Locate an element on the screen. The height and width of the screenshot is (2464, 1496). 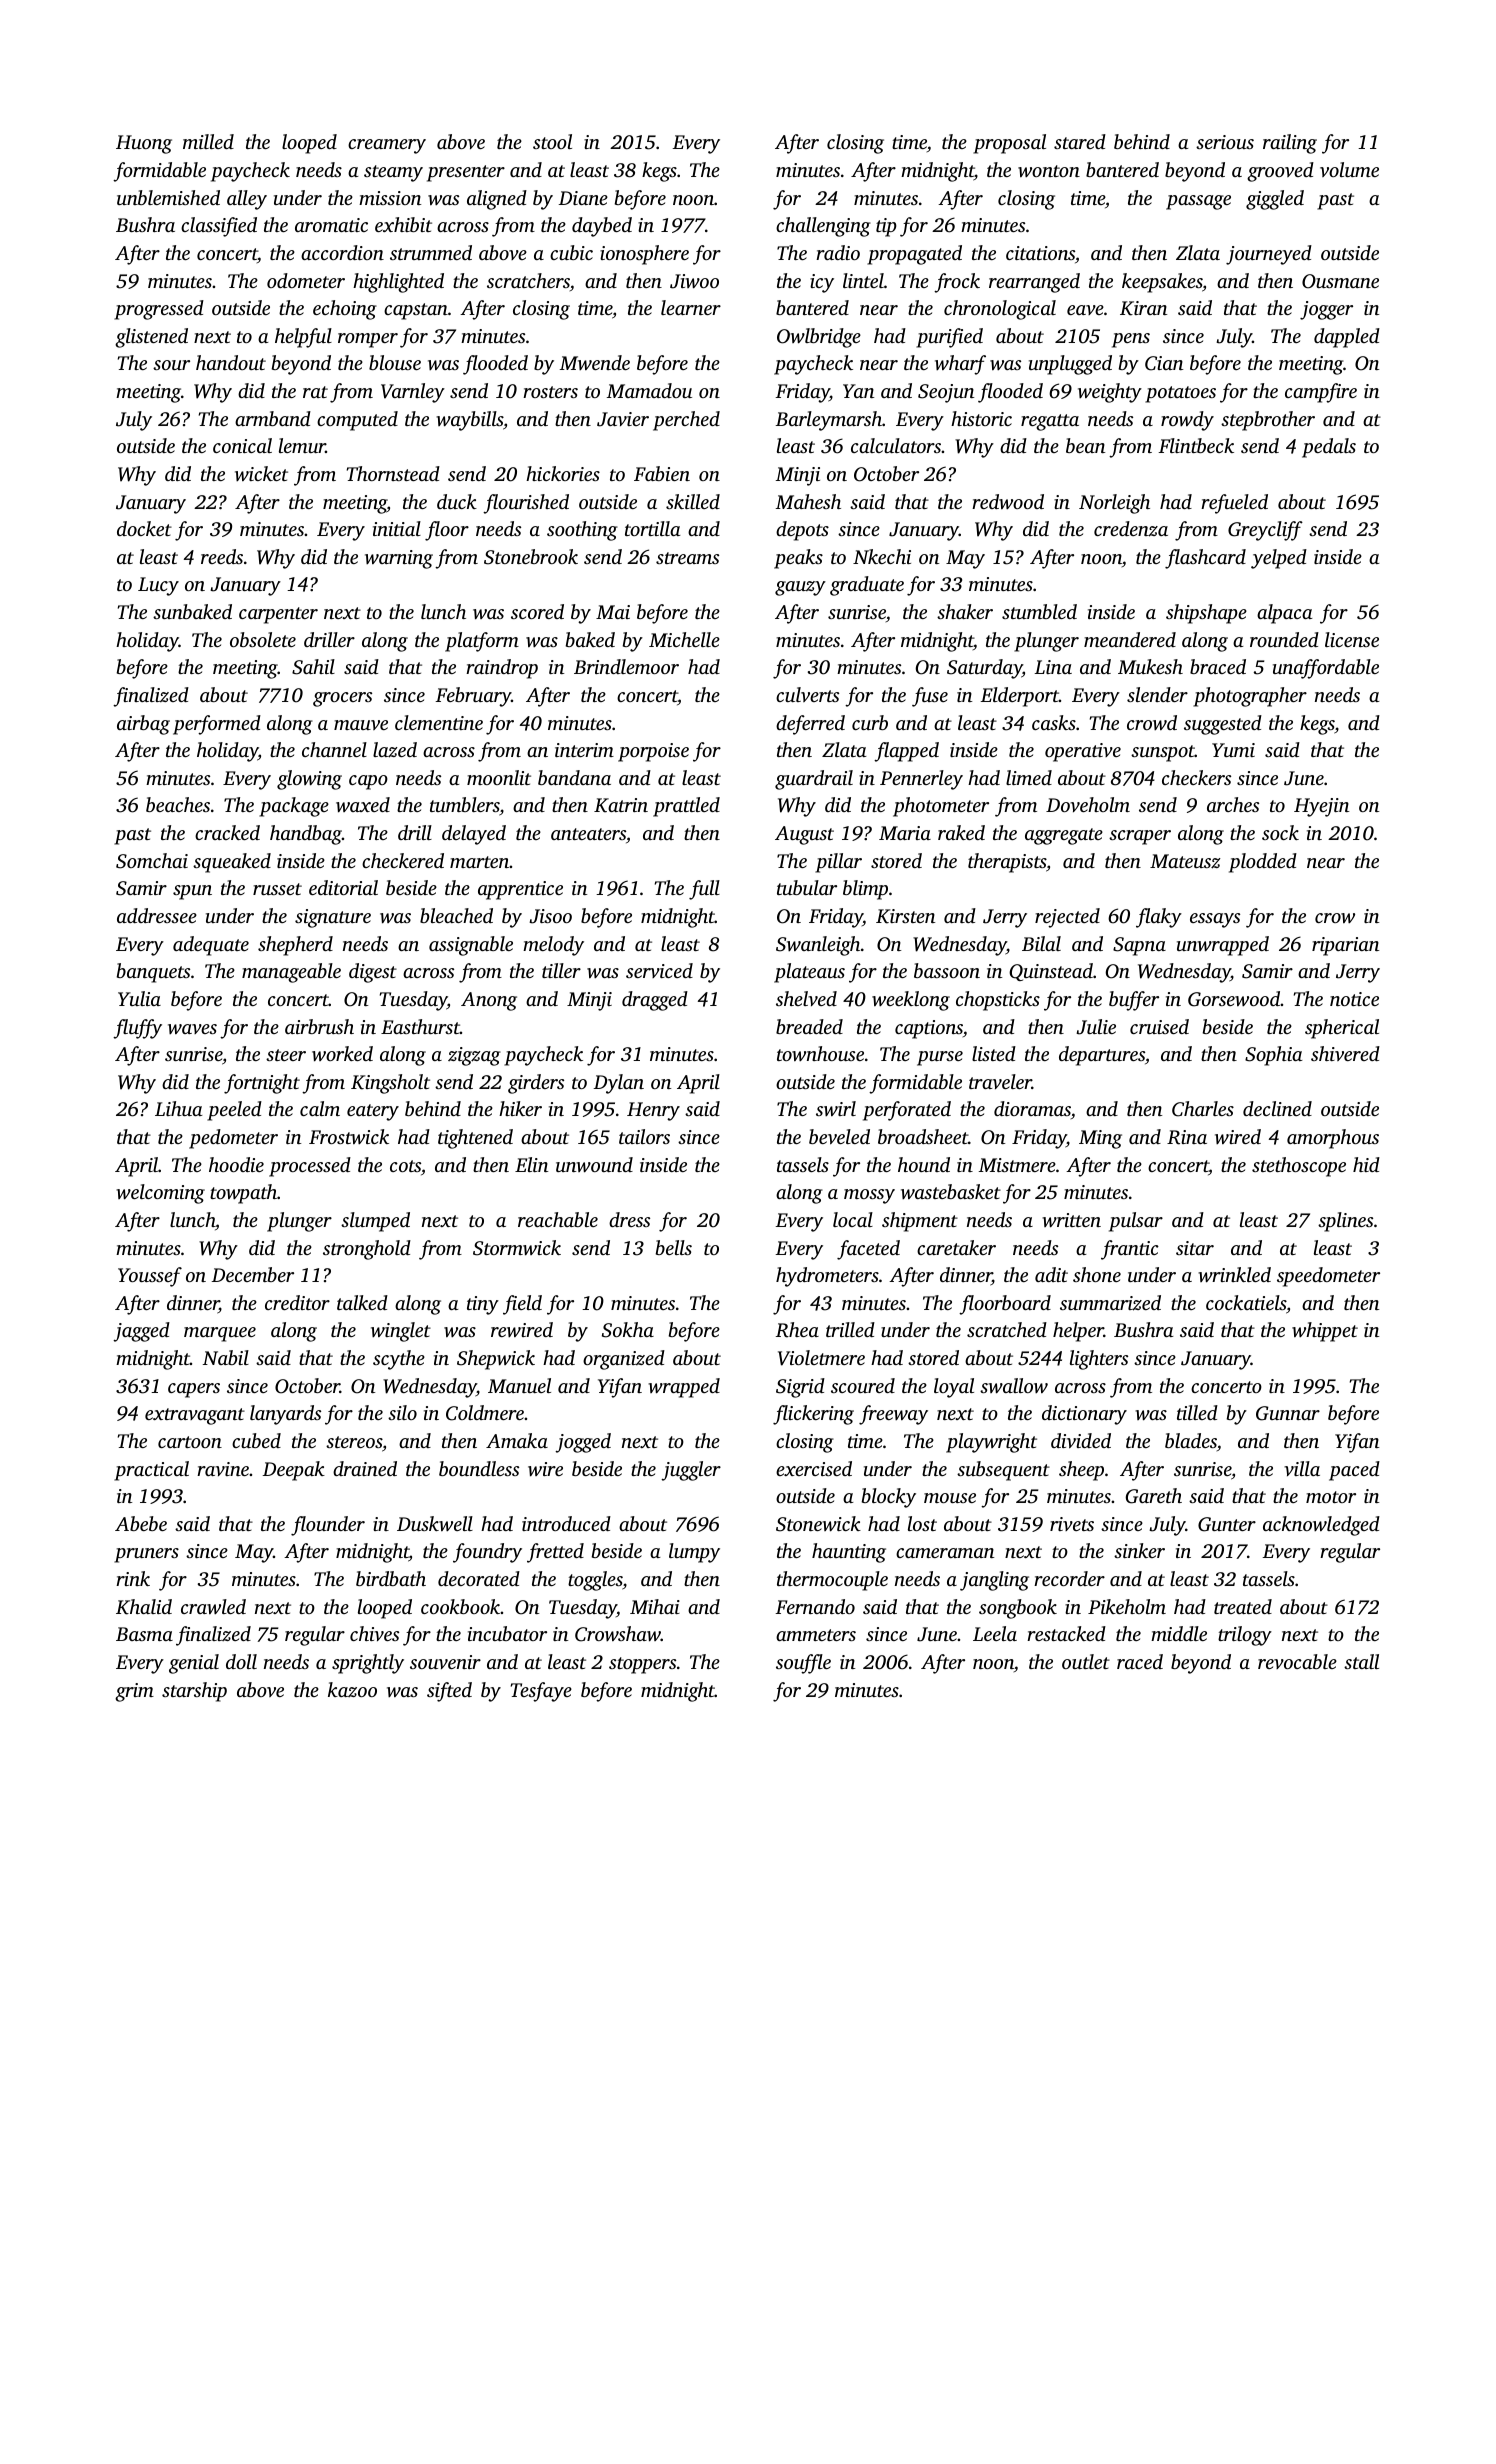
Sophia is located at coordinates (1274, 1056).
